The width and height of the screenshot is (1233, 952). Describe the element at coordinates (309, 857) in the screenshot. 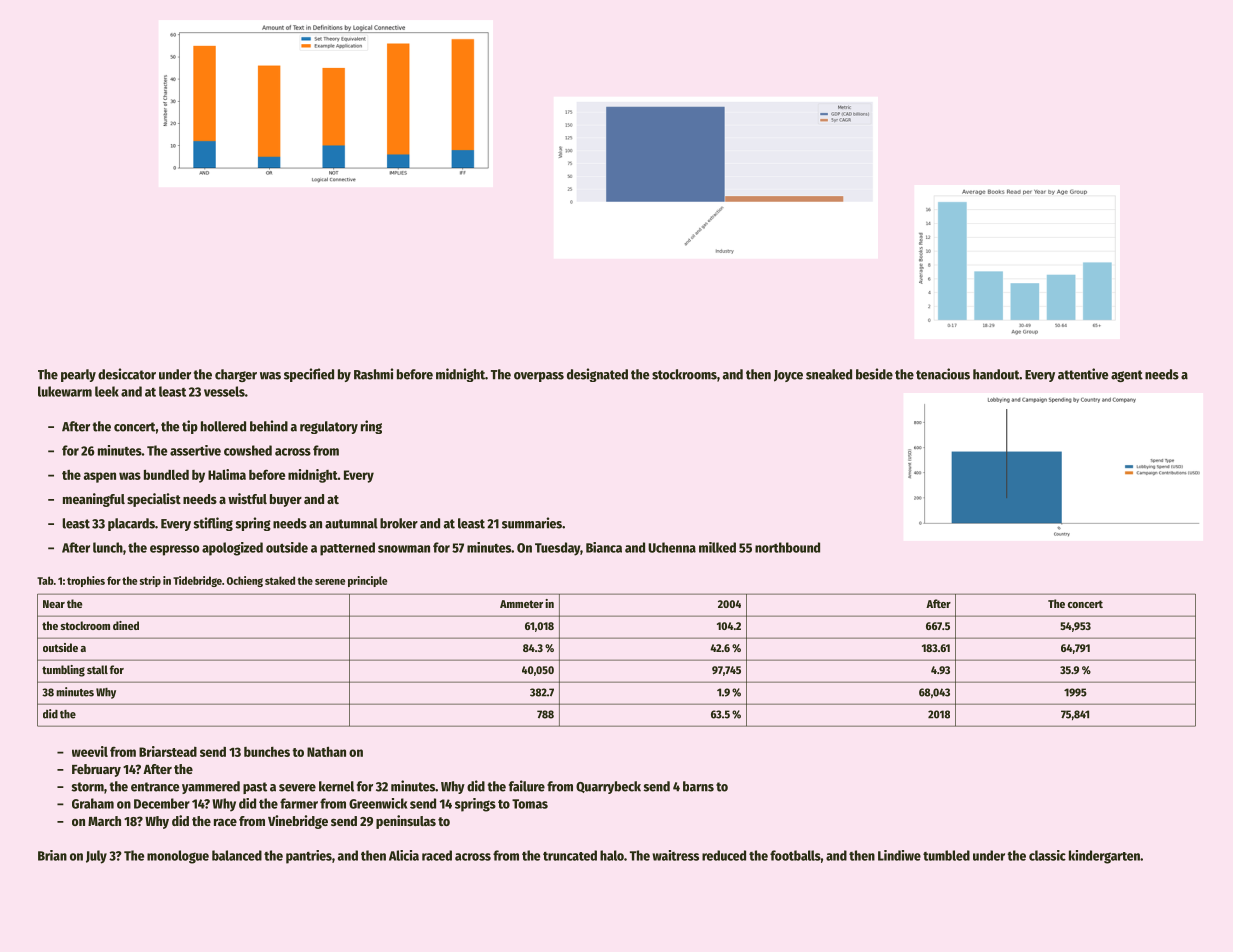

I see `pantries` at that location.
